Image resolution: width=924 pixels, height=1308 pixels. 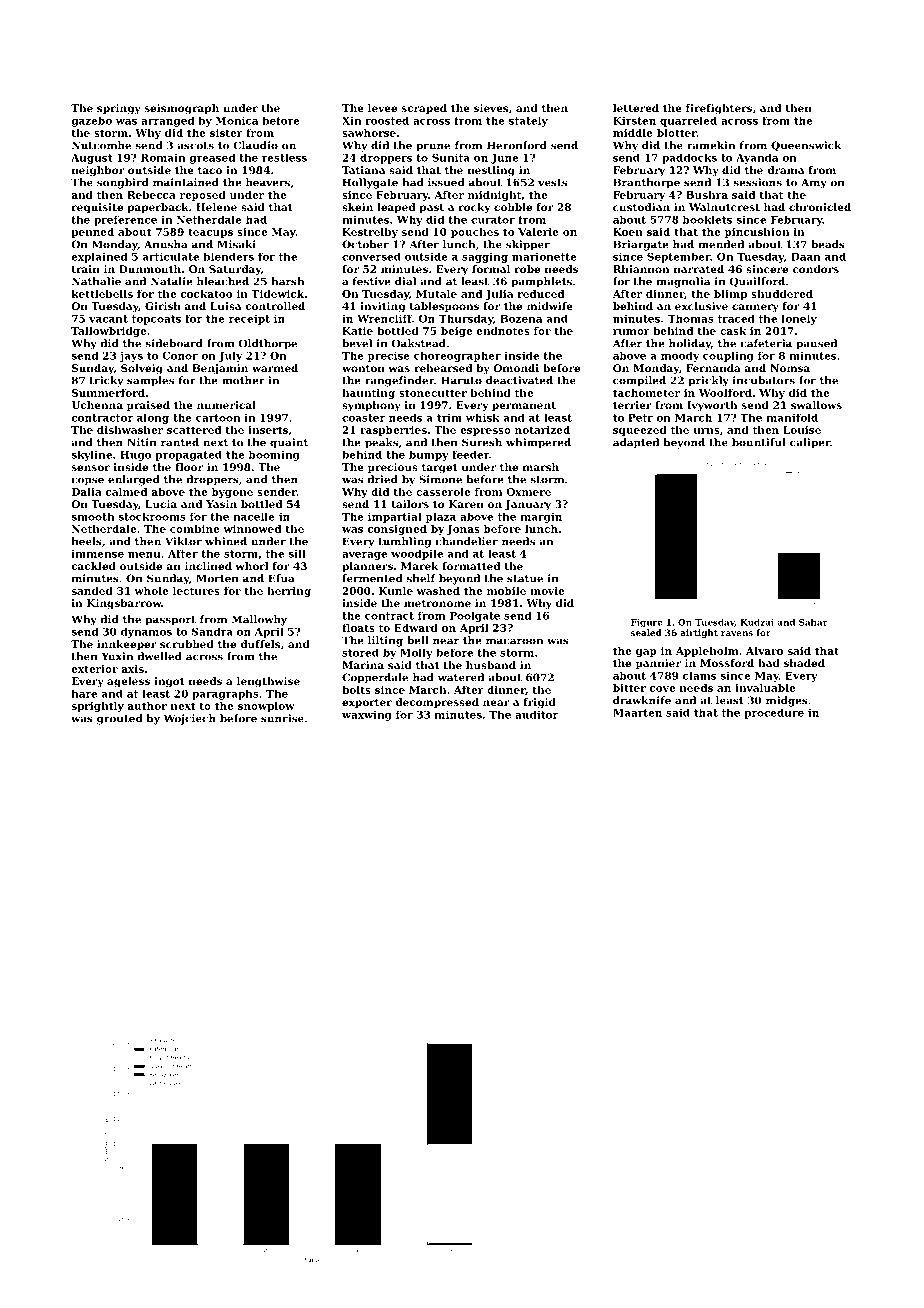 What do you see at coordinates (357, 207) in the document?
I see `skein` at bounding box center [357, 207].
